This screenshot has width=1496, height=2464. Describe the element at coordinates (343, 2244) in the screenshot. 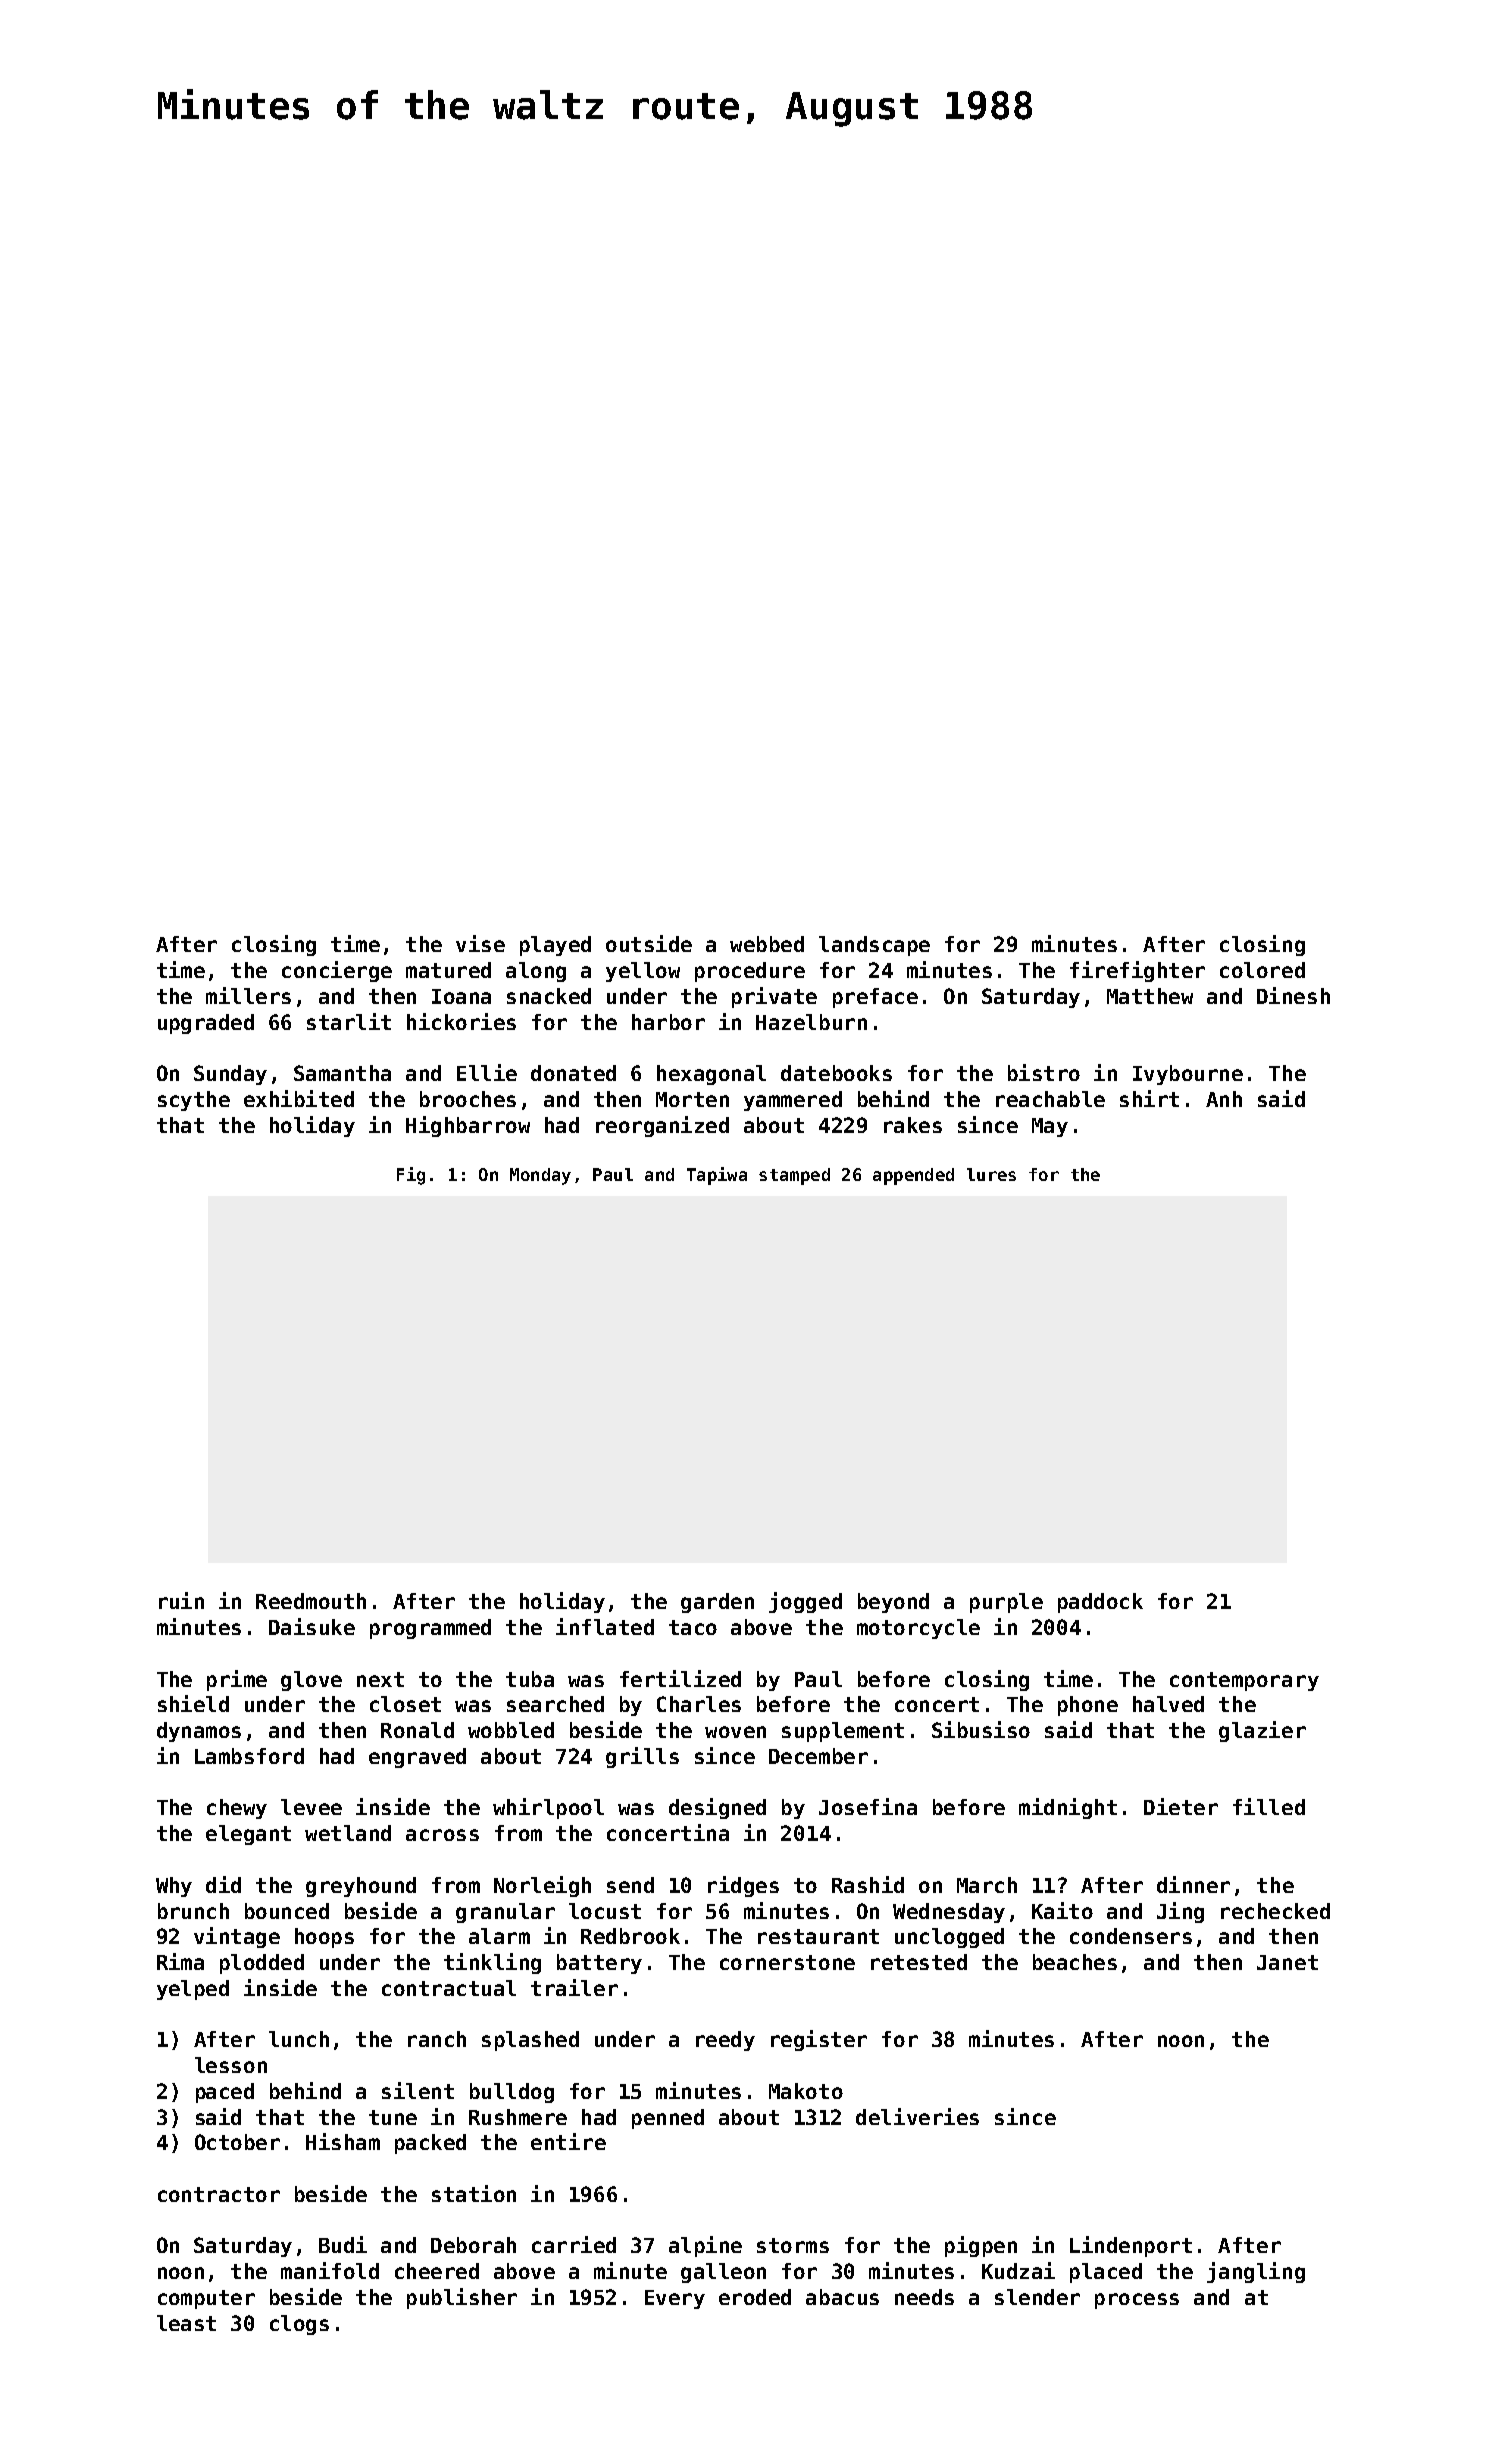

I see `Budi` at that location.
